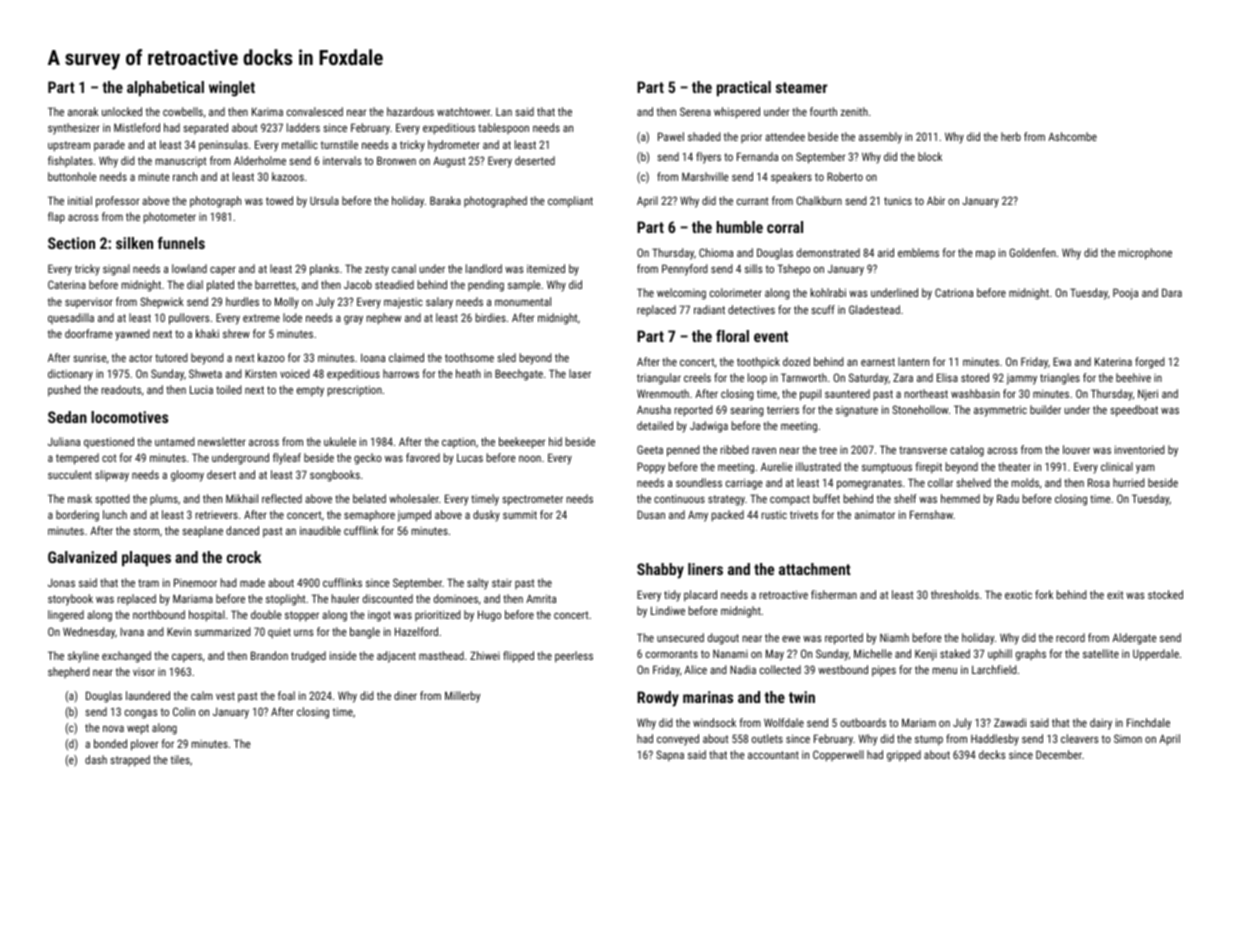 This screenshot has height=952, width=1233. I want to click on birdies, so click(491, 317).
